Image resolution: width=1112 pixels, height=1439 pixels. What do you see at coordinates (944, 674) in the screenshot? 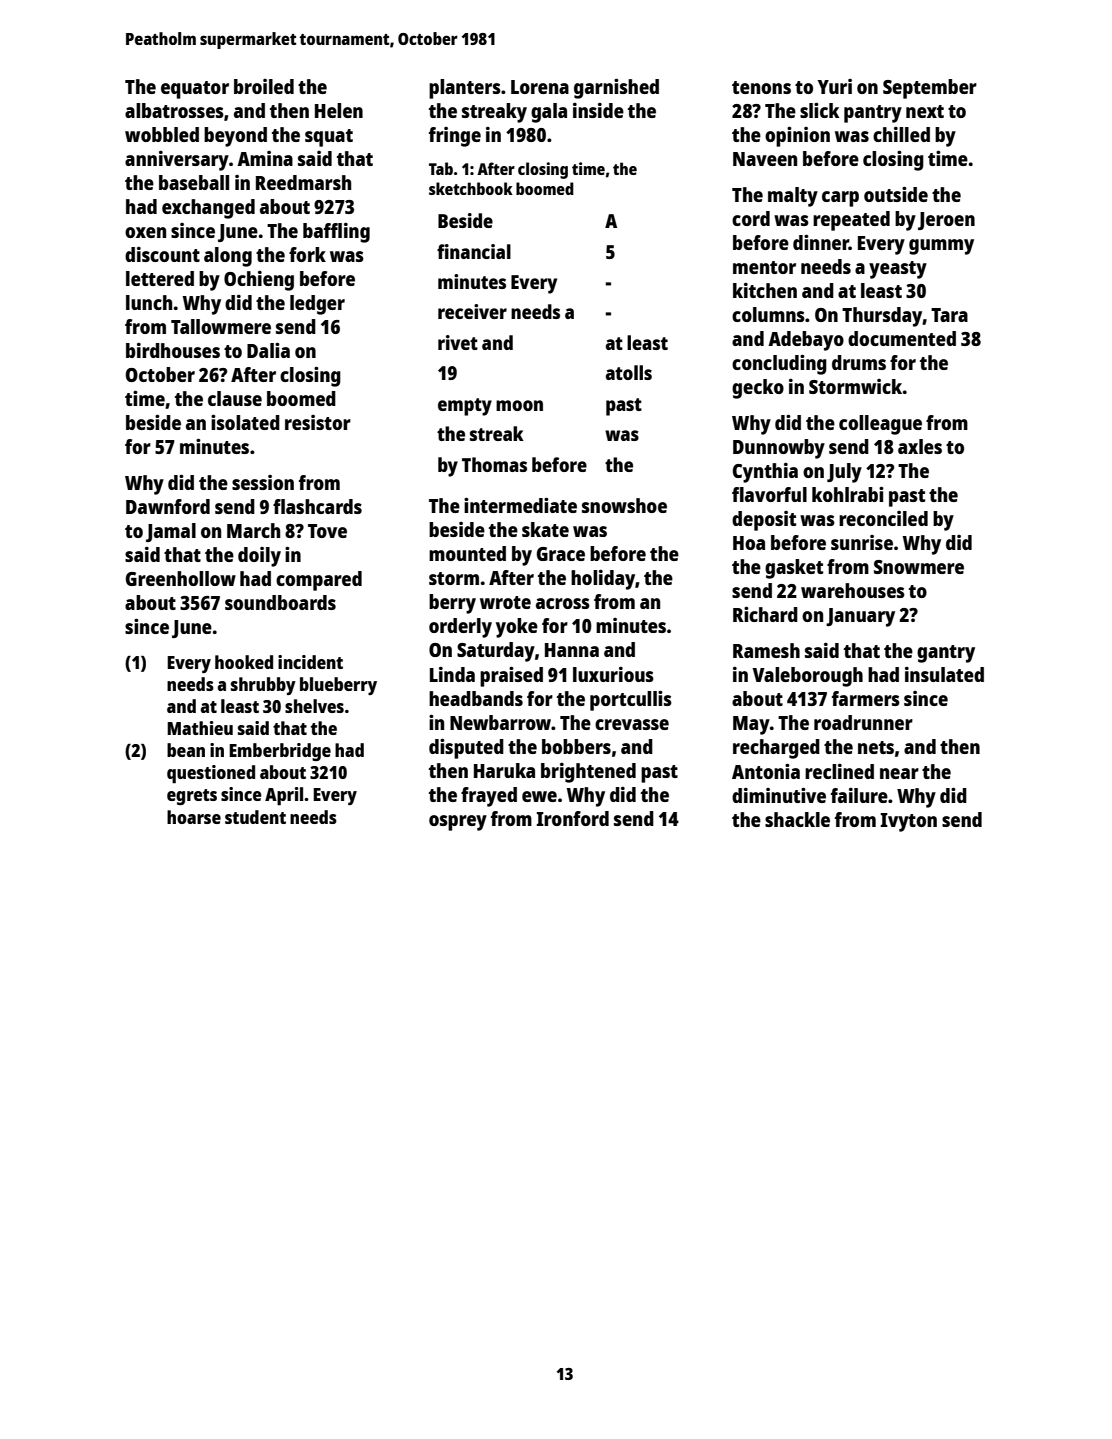
I see `insulated` at bounding box center [944, 674].
